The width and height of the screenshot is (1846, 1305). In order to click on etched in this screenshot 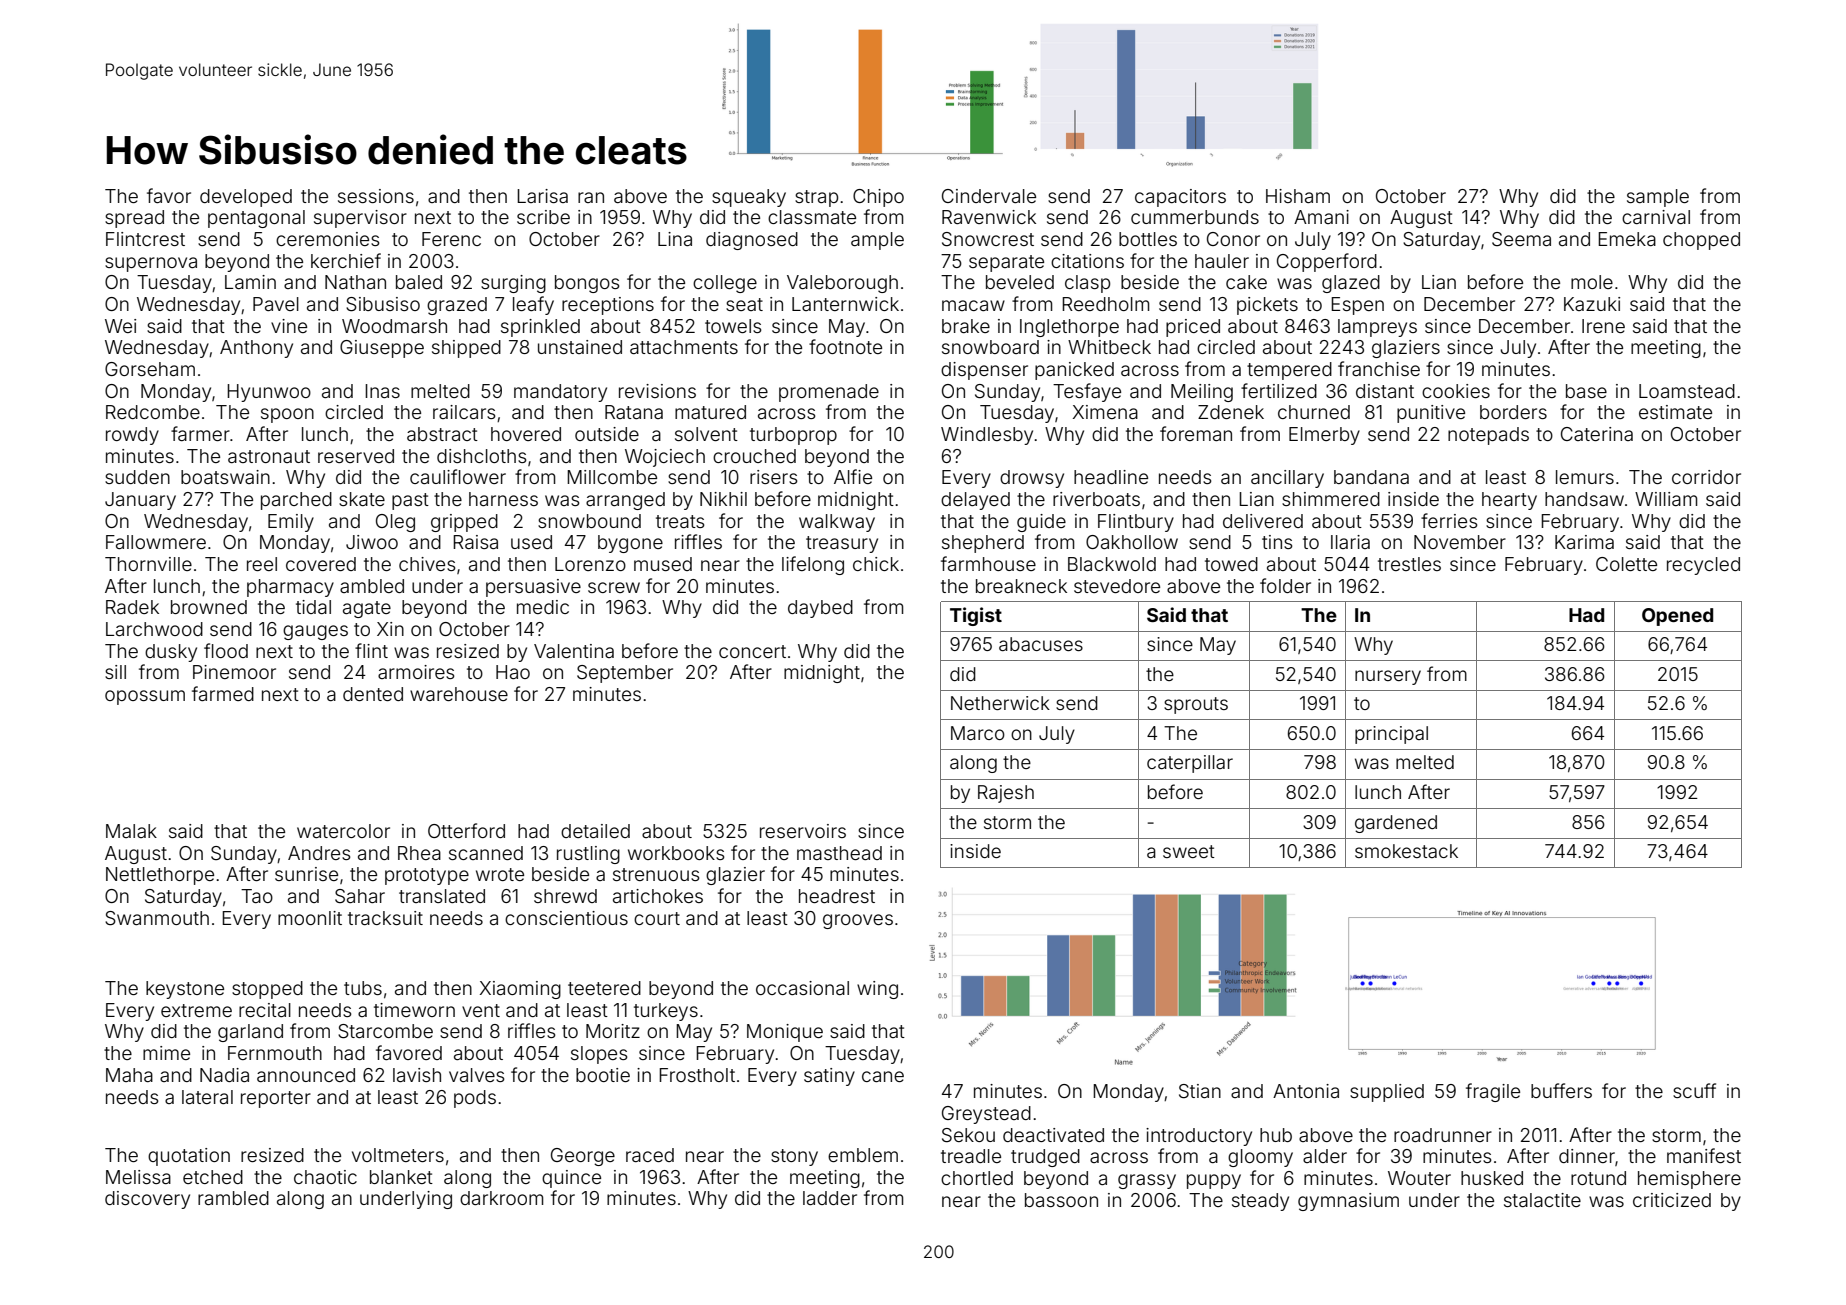, I will do `click(213, 1177)`.
